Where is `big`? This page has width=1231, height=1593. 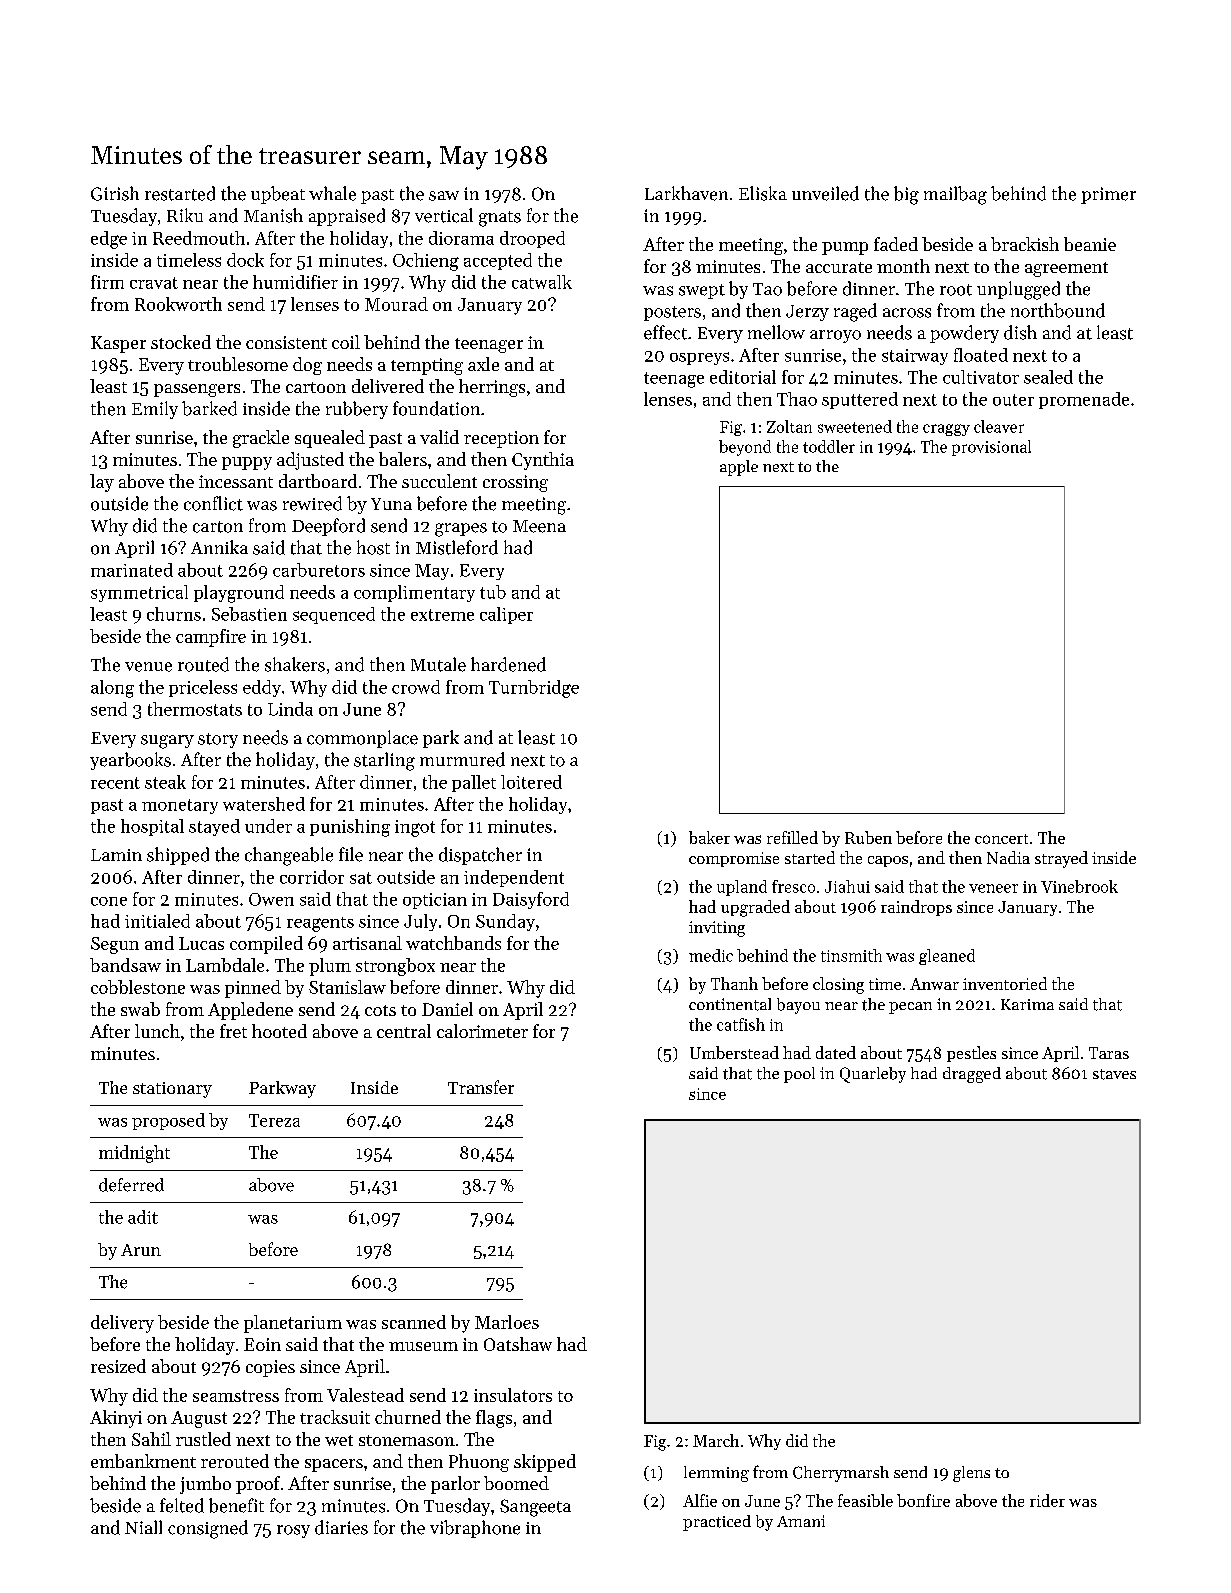
big is located at coordinates (906, 195).
